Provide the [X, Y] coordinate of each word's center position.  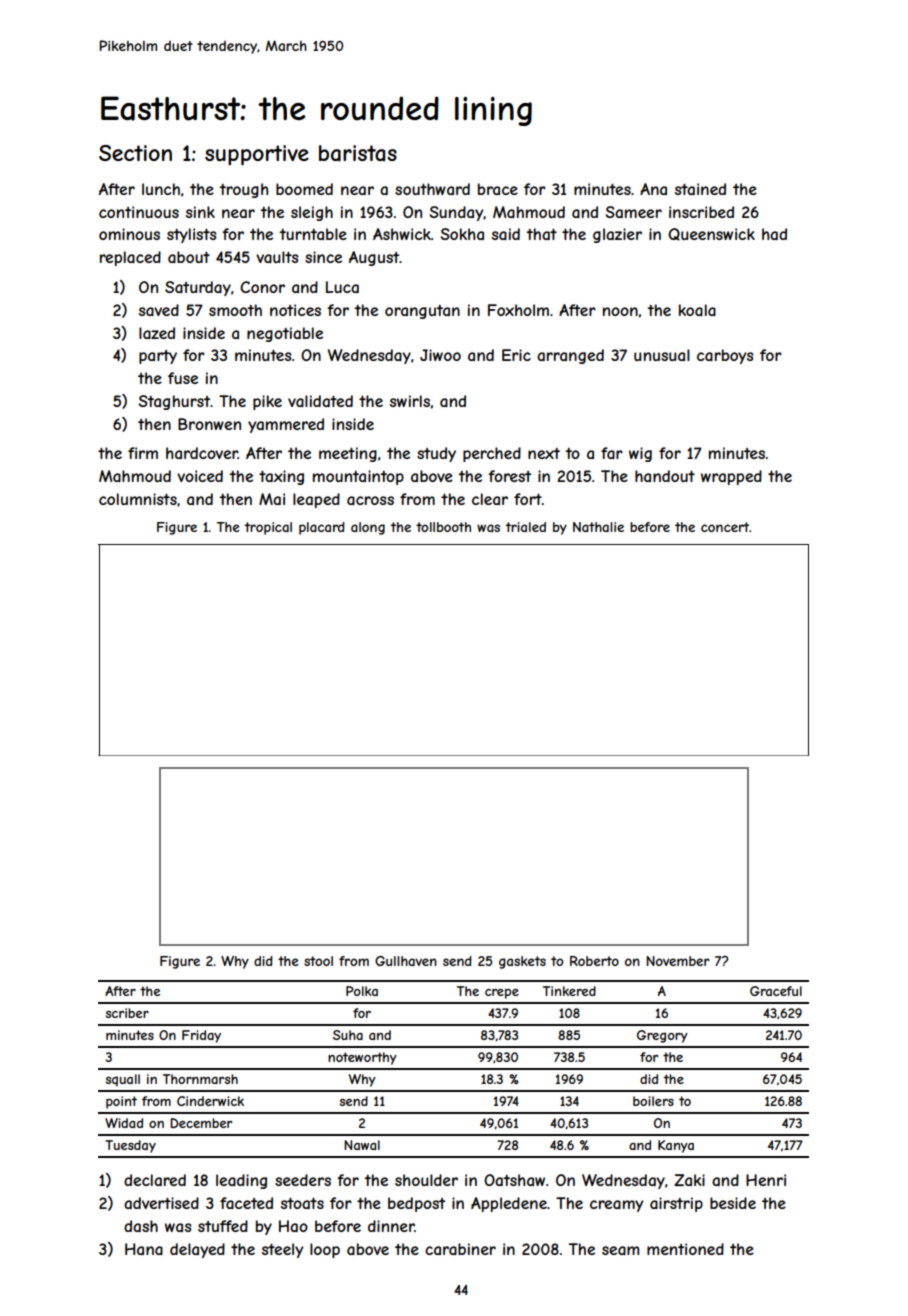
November [678, 961]
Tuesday [130, 1146]
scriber [127, 1013]
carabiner [460, 1249]
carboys [725, 356]
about [189, 257]
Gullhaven [406, 961]
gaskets [522, 962]
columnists [138, 499]
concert [725, 527]
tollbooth [443, 527]
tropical [268, 528]
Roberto [594, 961]
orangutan [422, 312]
